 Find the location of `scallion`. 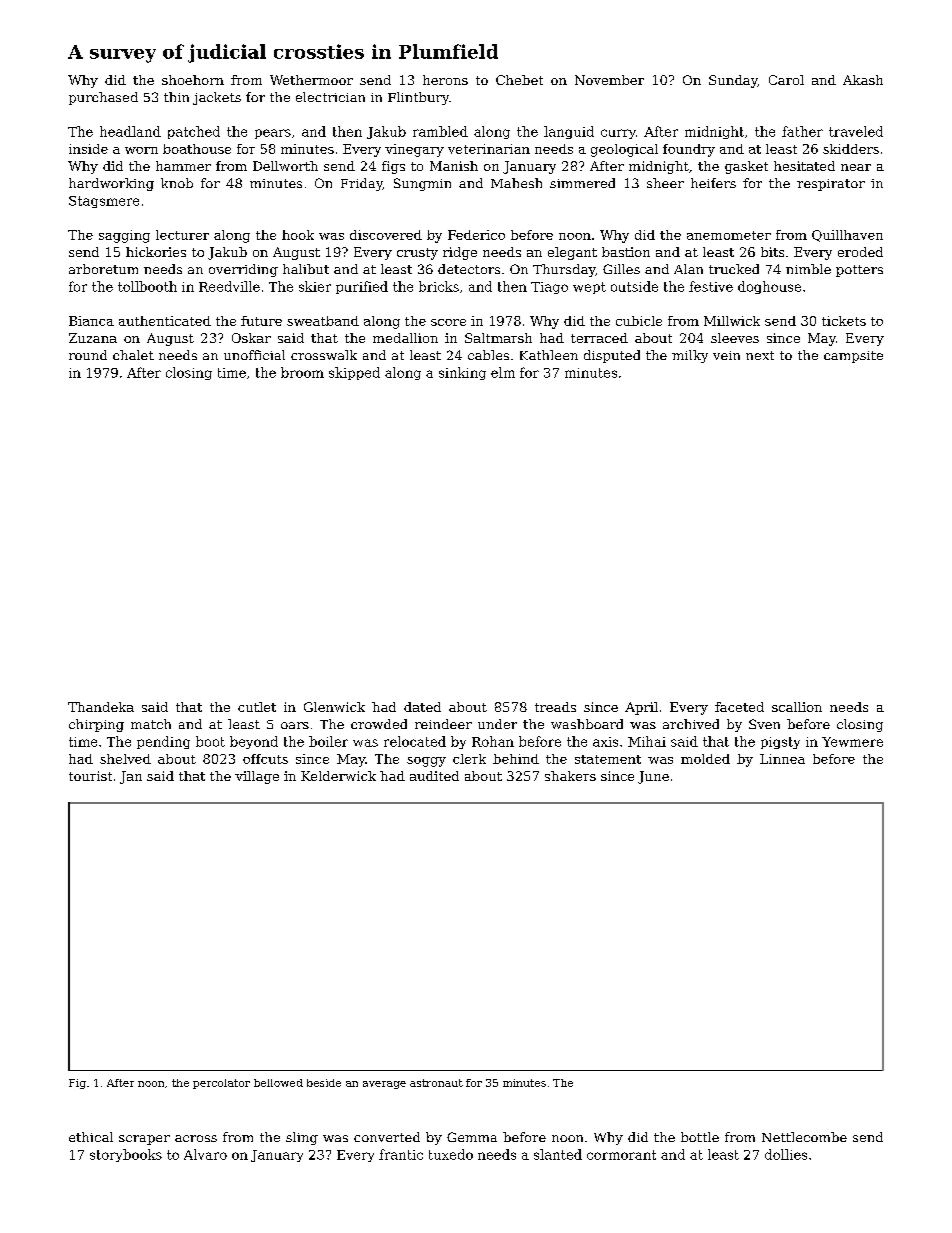

scallion is located at coordinates (797, 707).
